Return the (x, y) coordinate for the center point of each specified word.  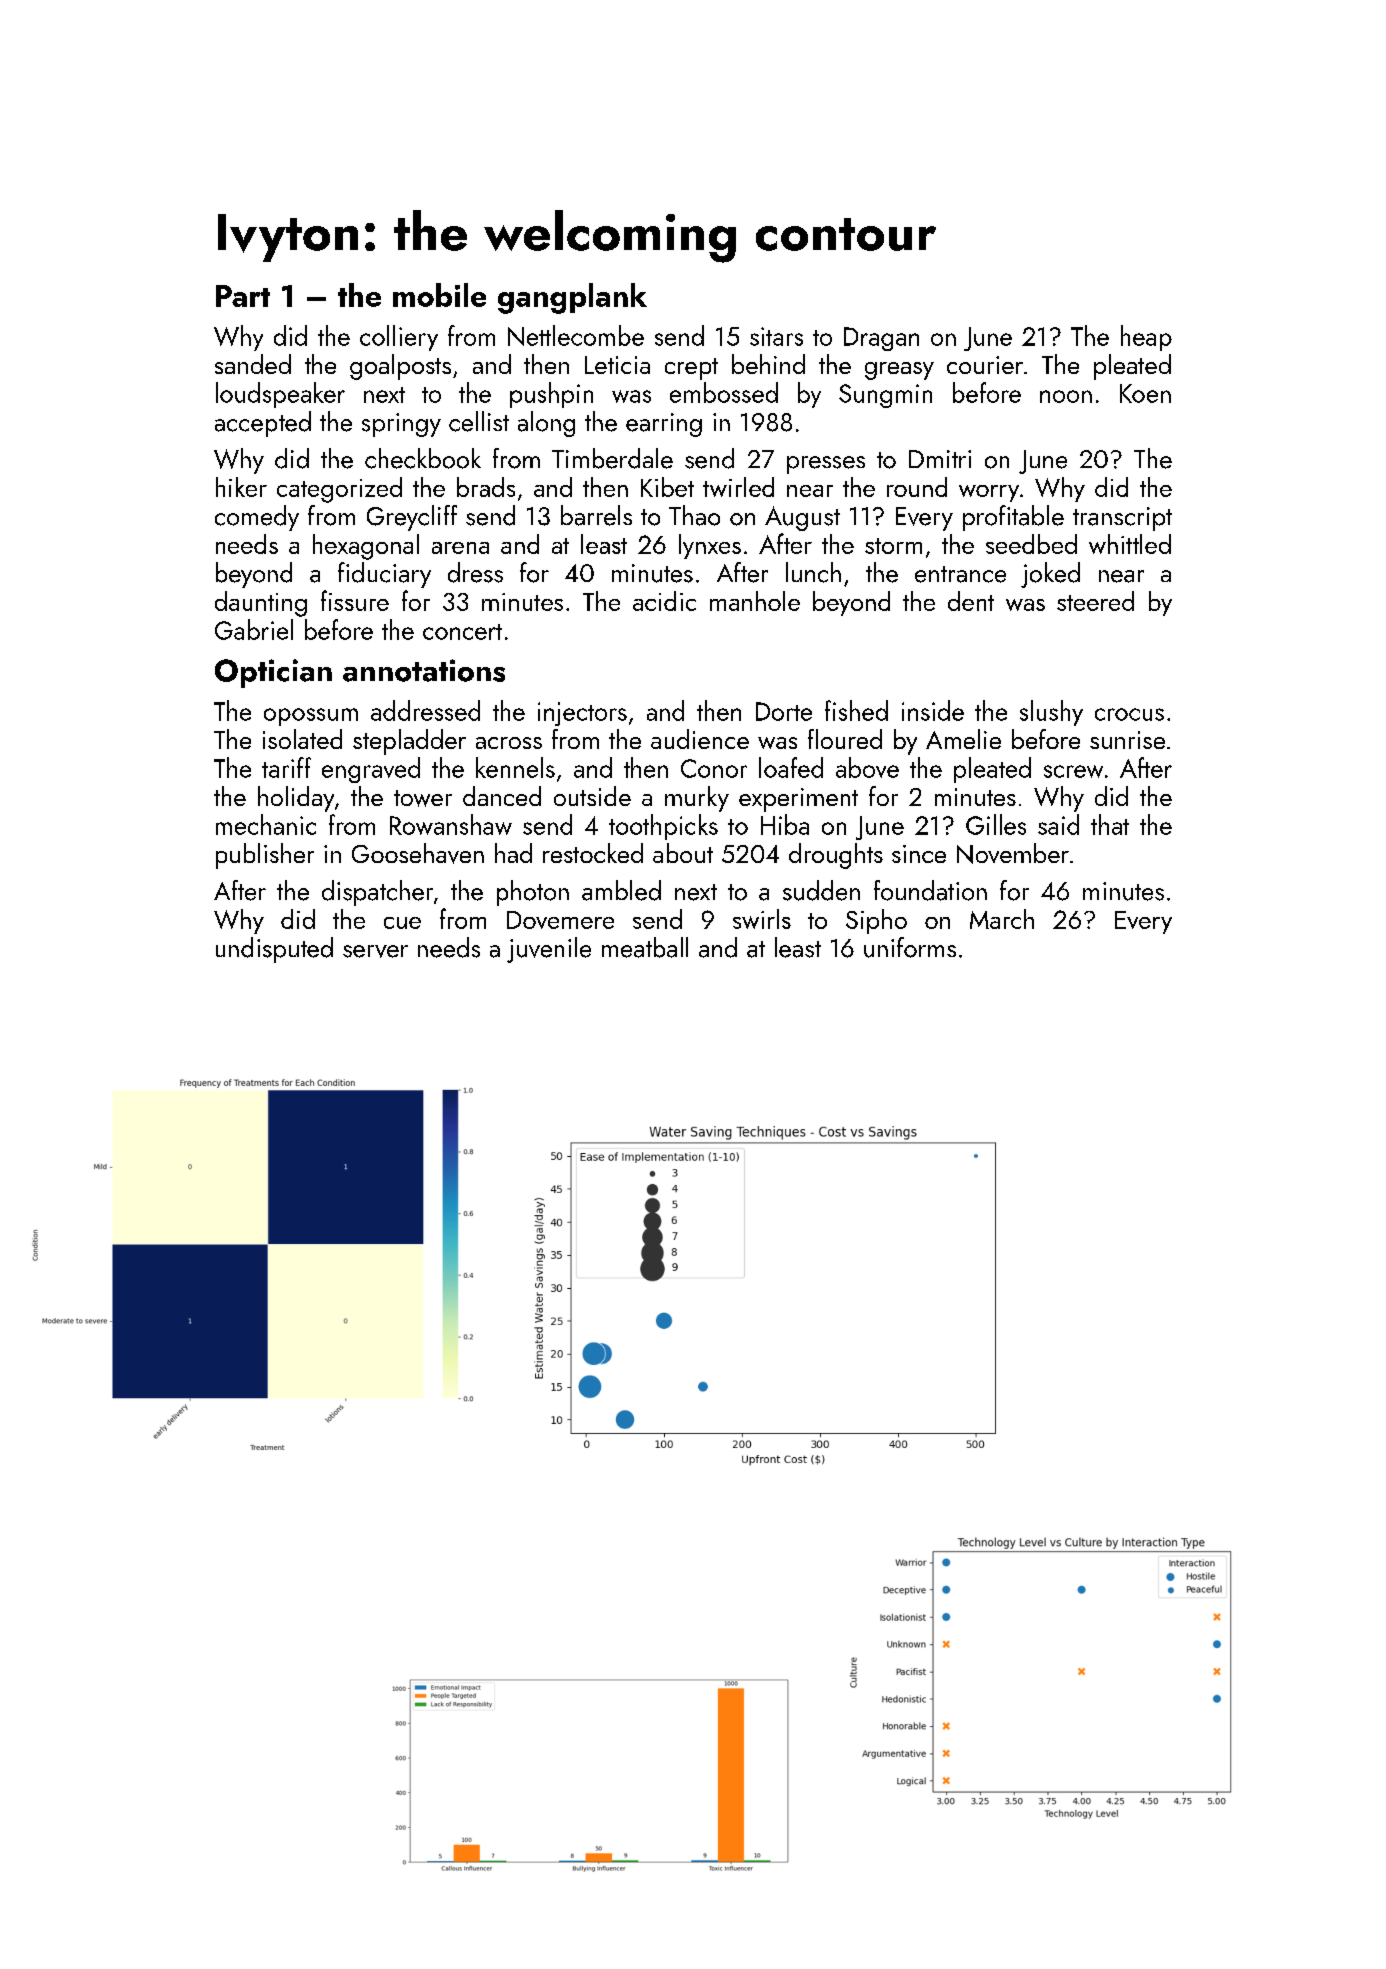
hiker (241, 487)
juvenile (549, 950)
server (375, 951)
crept (691, 369)
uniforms (910, 947)
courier (985, 365)
